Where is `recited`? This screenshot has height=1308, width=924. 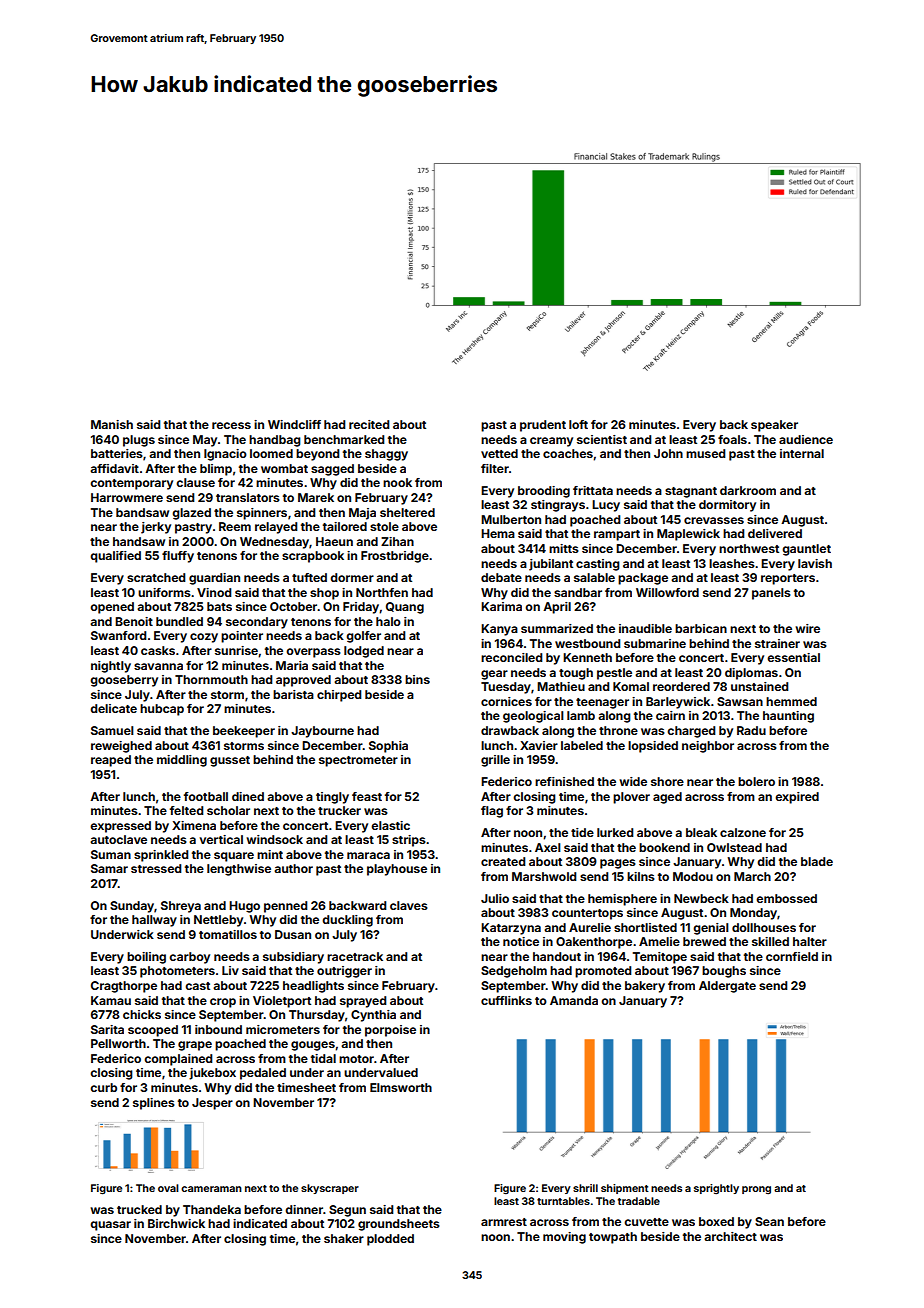 recited is located at coordinates (369, 424).
